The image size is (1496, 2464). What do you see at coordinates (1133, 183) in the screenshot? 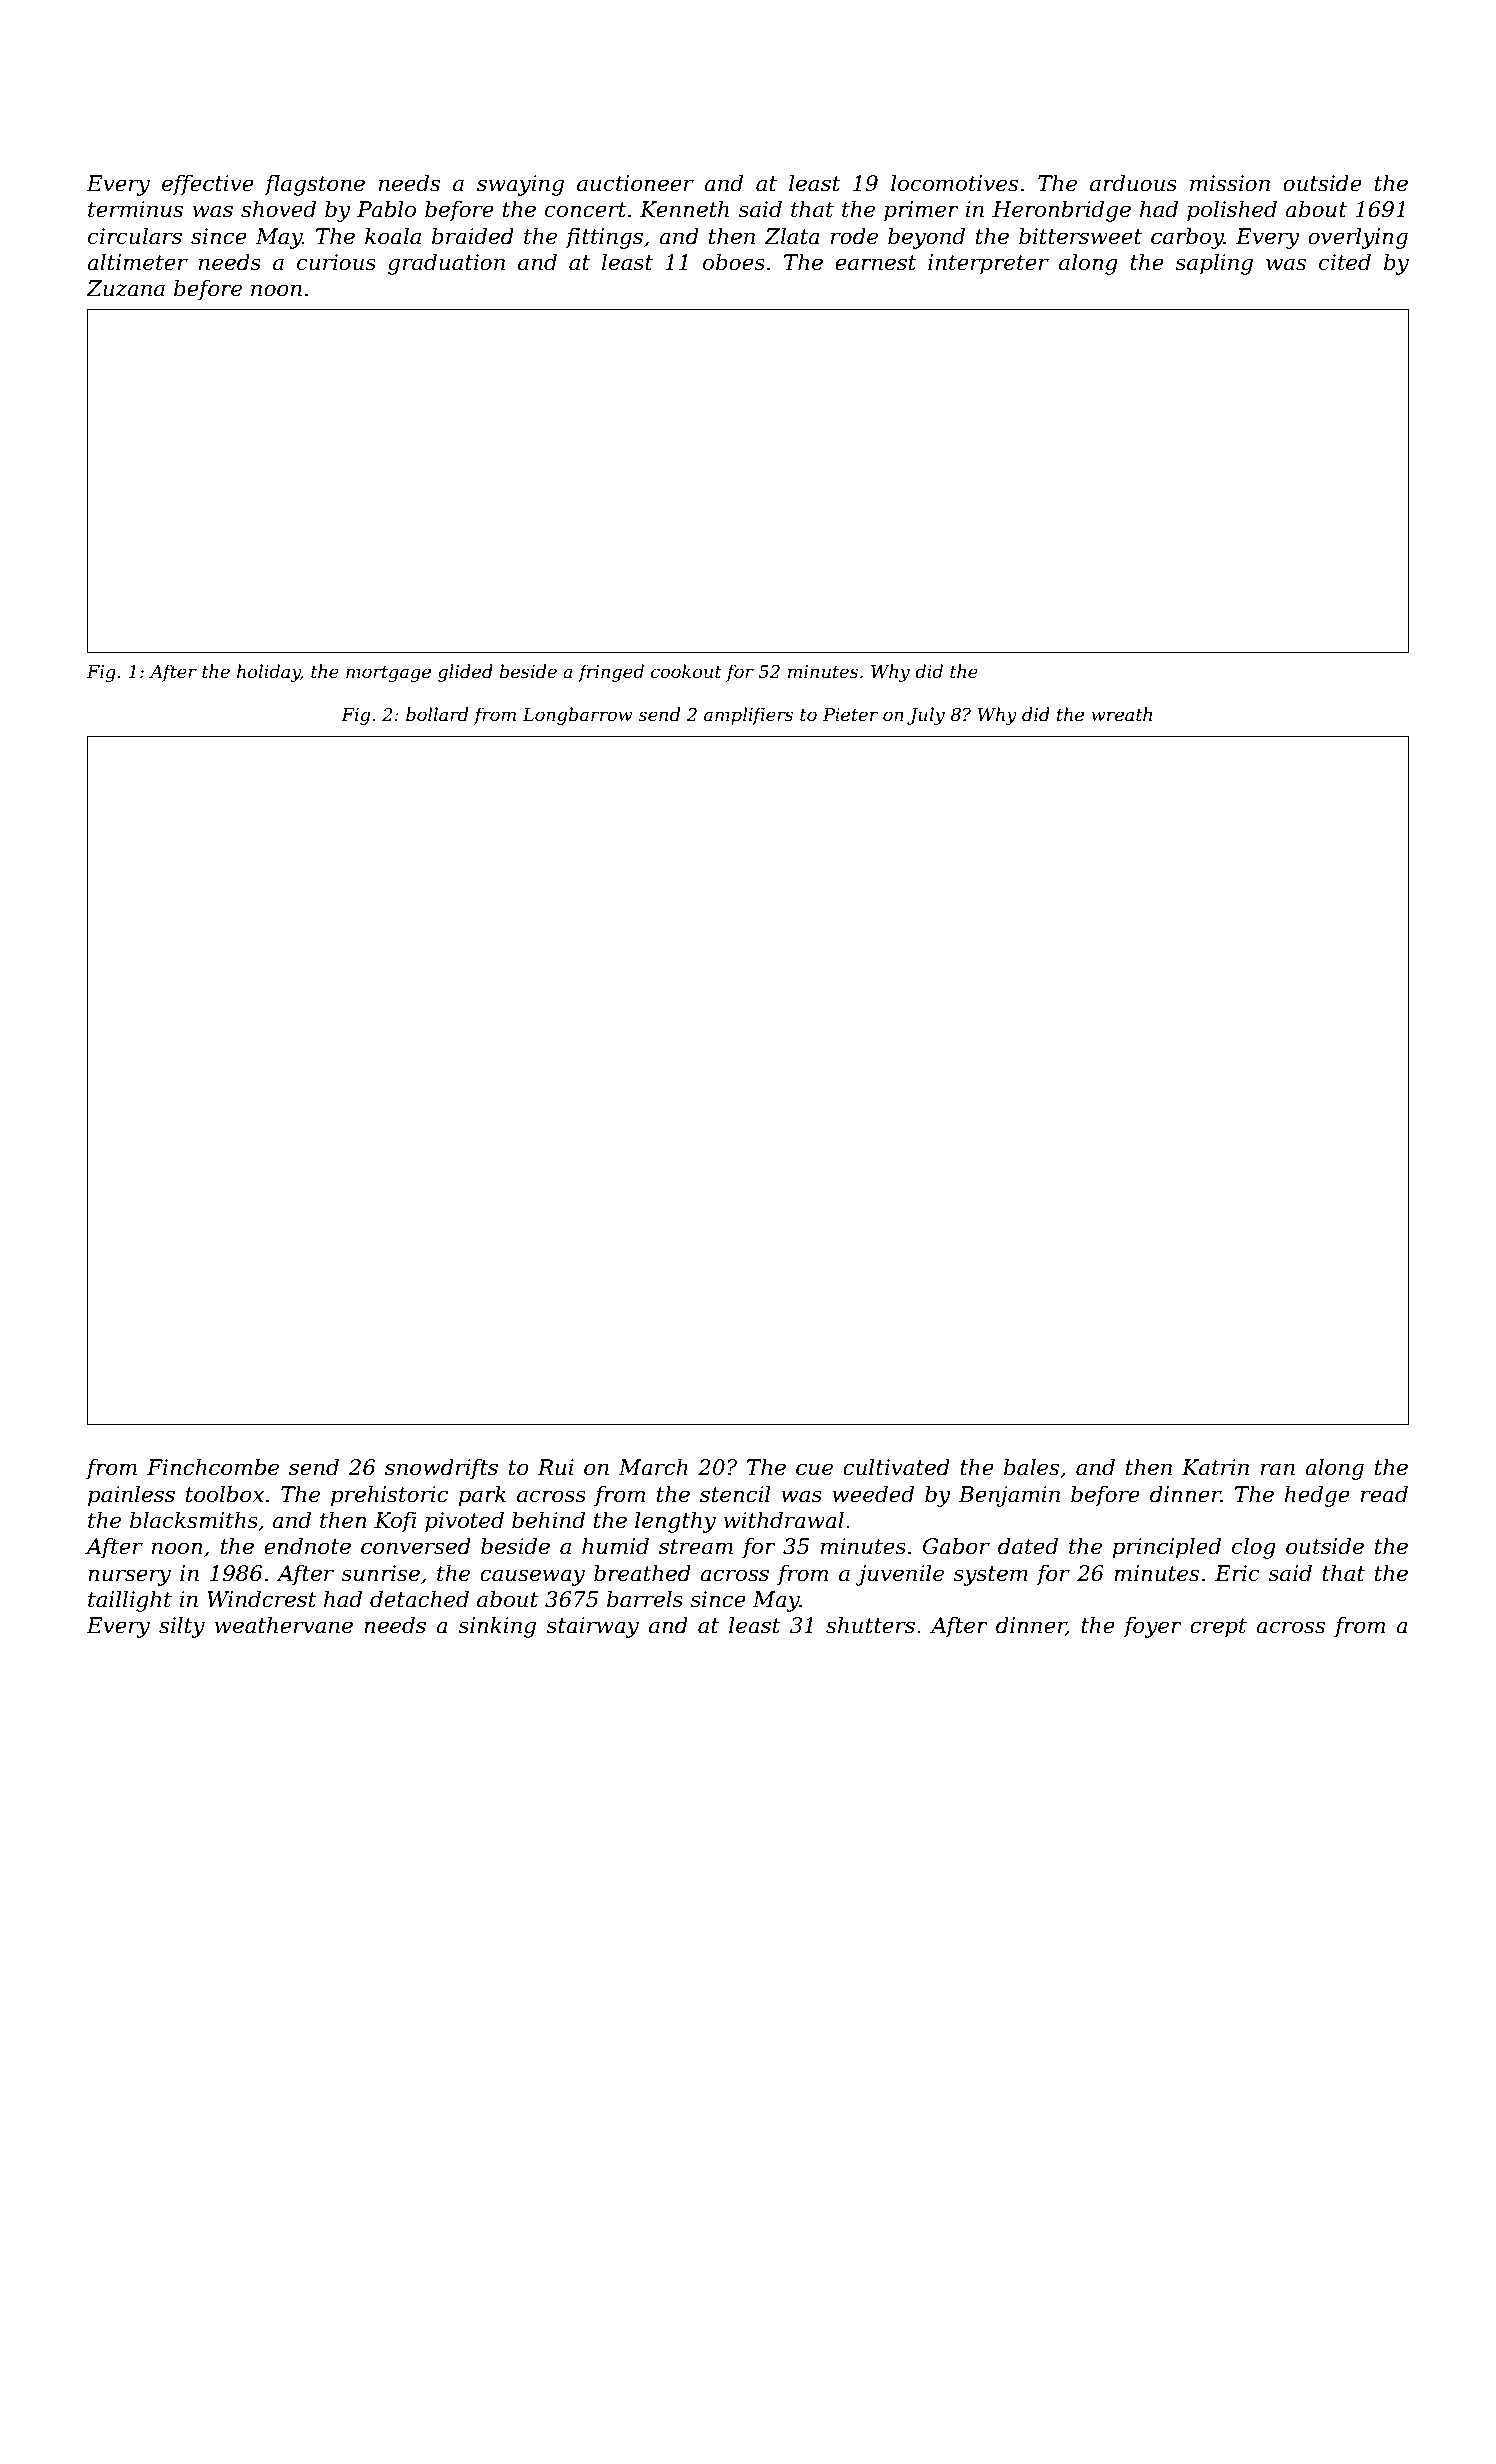
I see `arduous` at bounding box center [1133, 183].
